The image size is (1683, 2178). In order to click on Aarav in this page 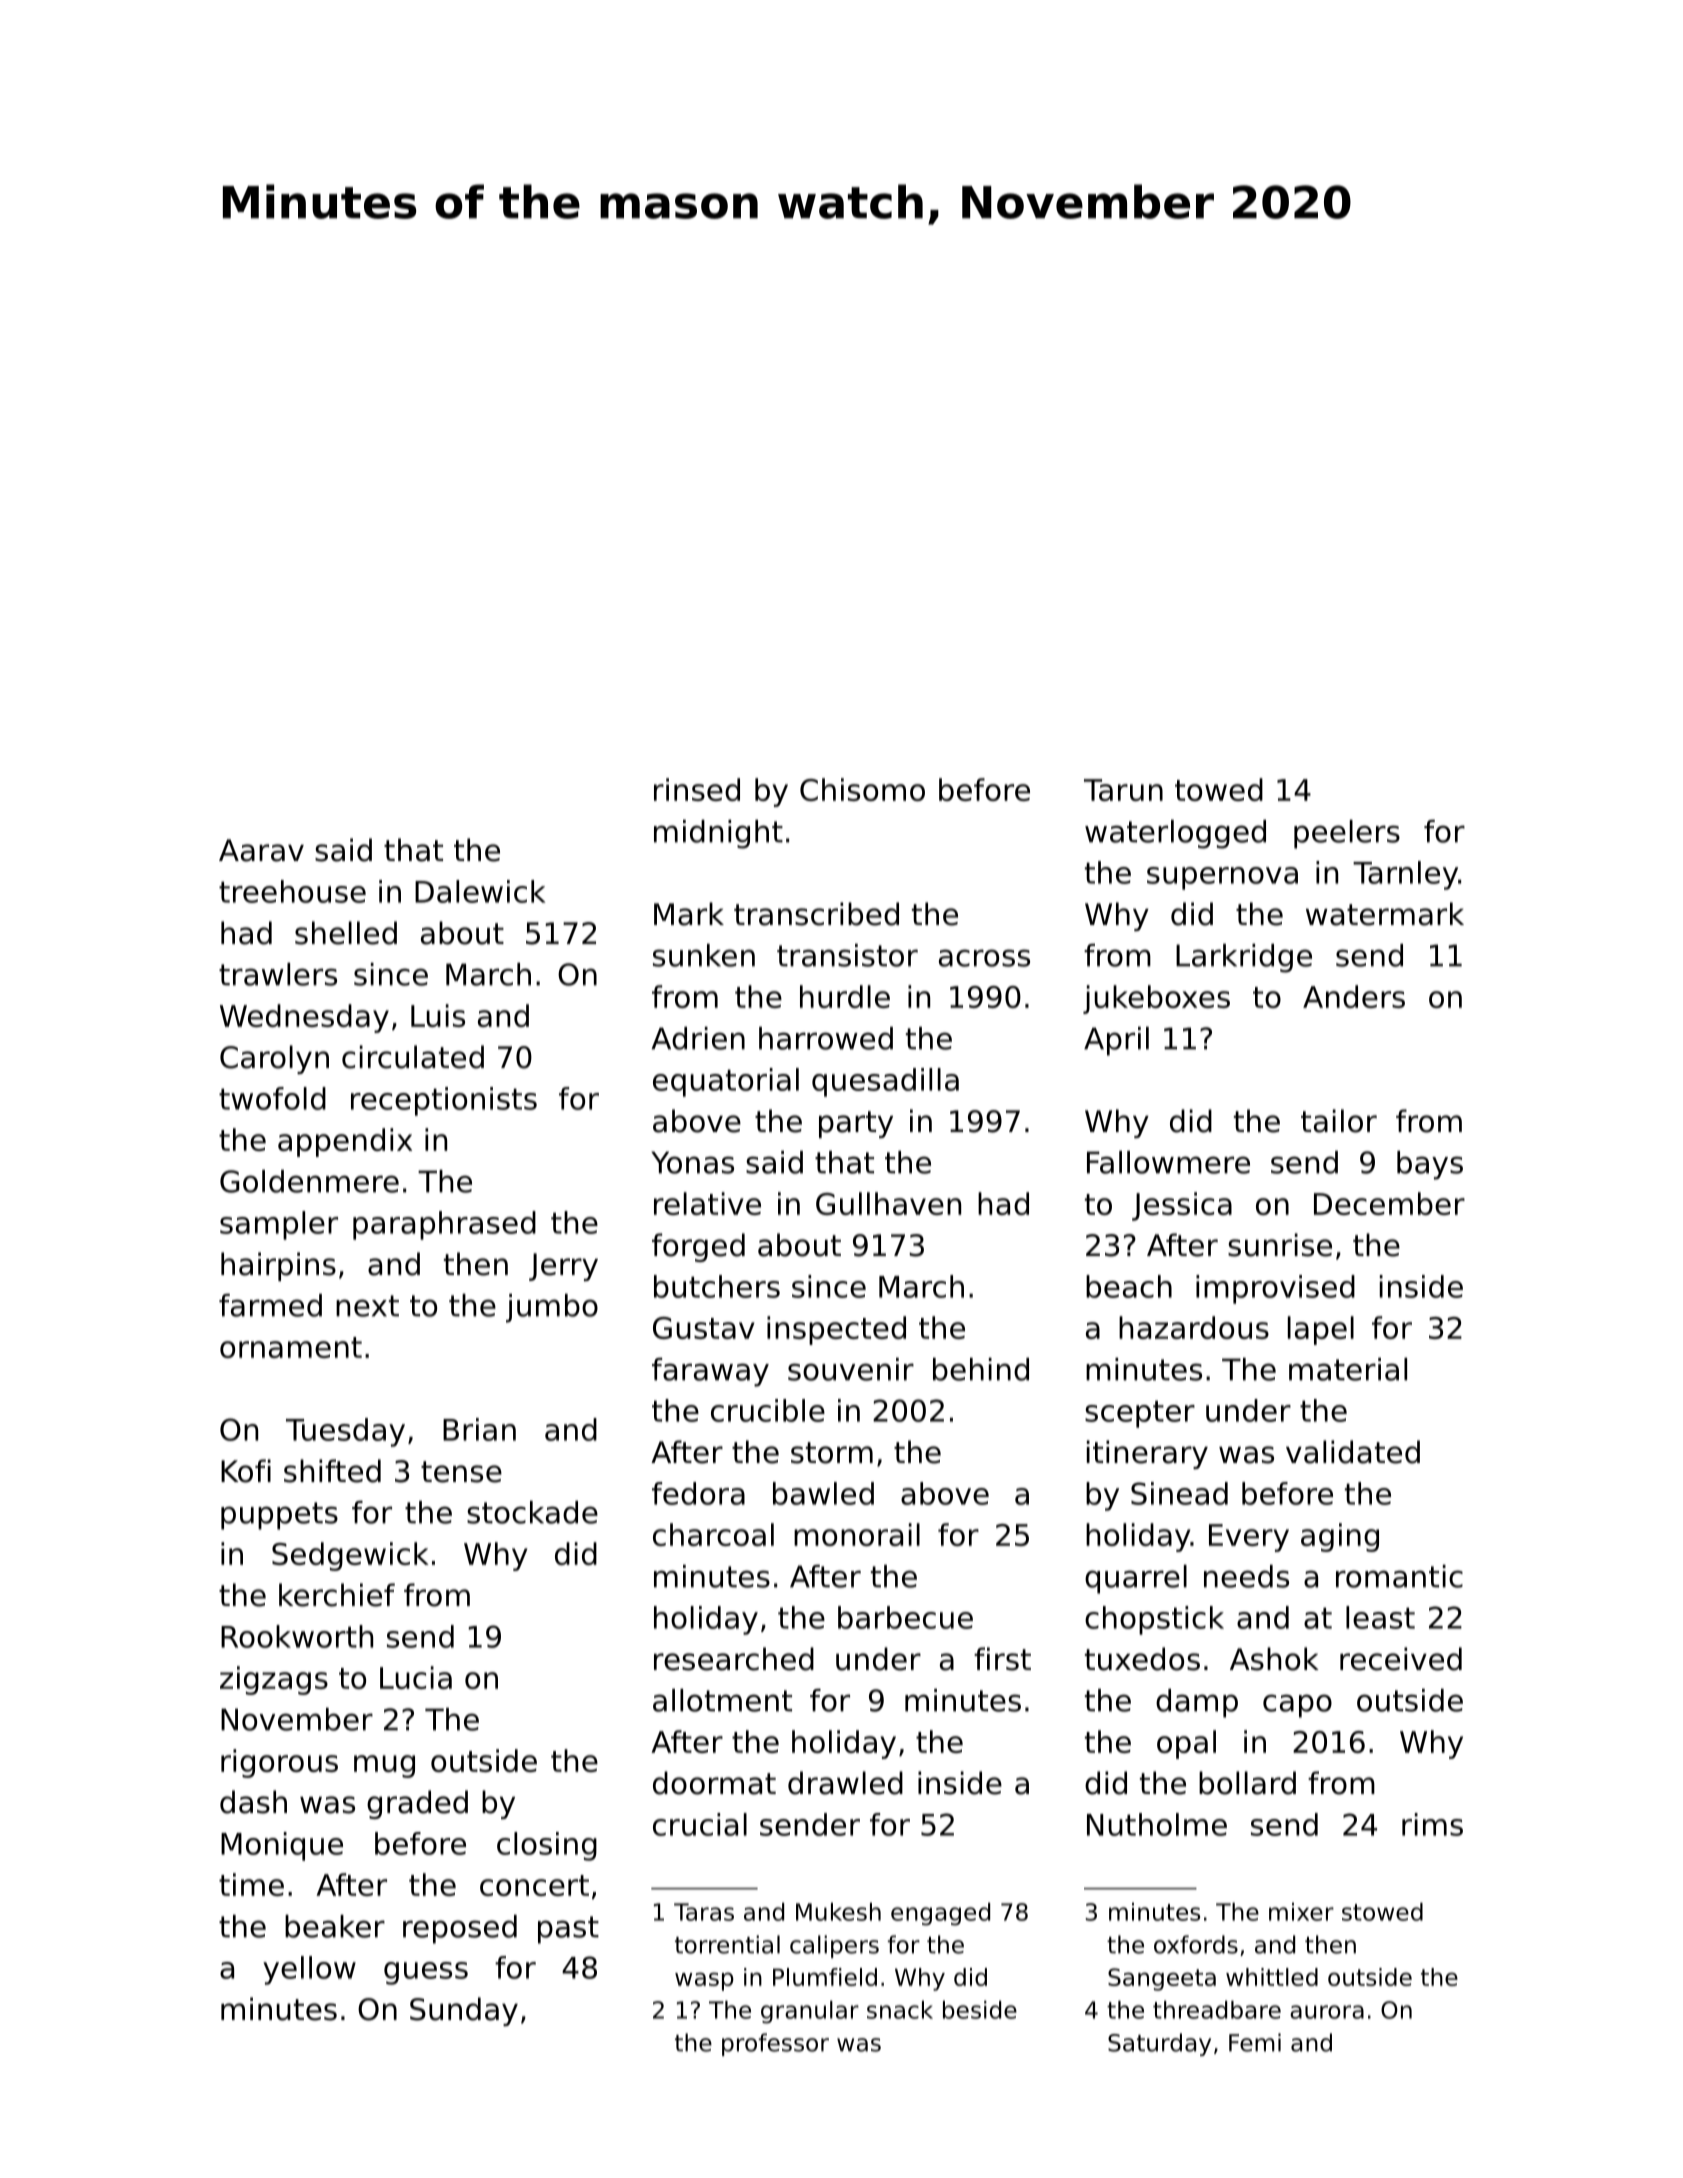, I will do `click(261, 850)`.
